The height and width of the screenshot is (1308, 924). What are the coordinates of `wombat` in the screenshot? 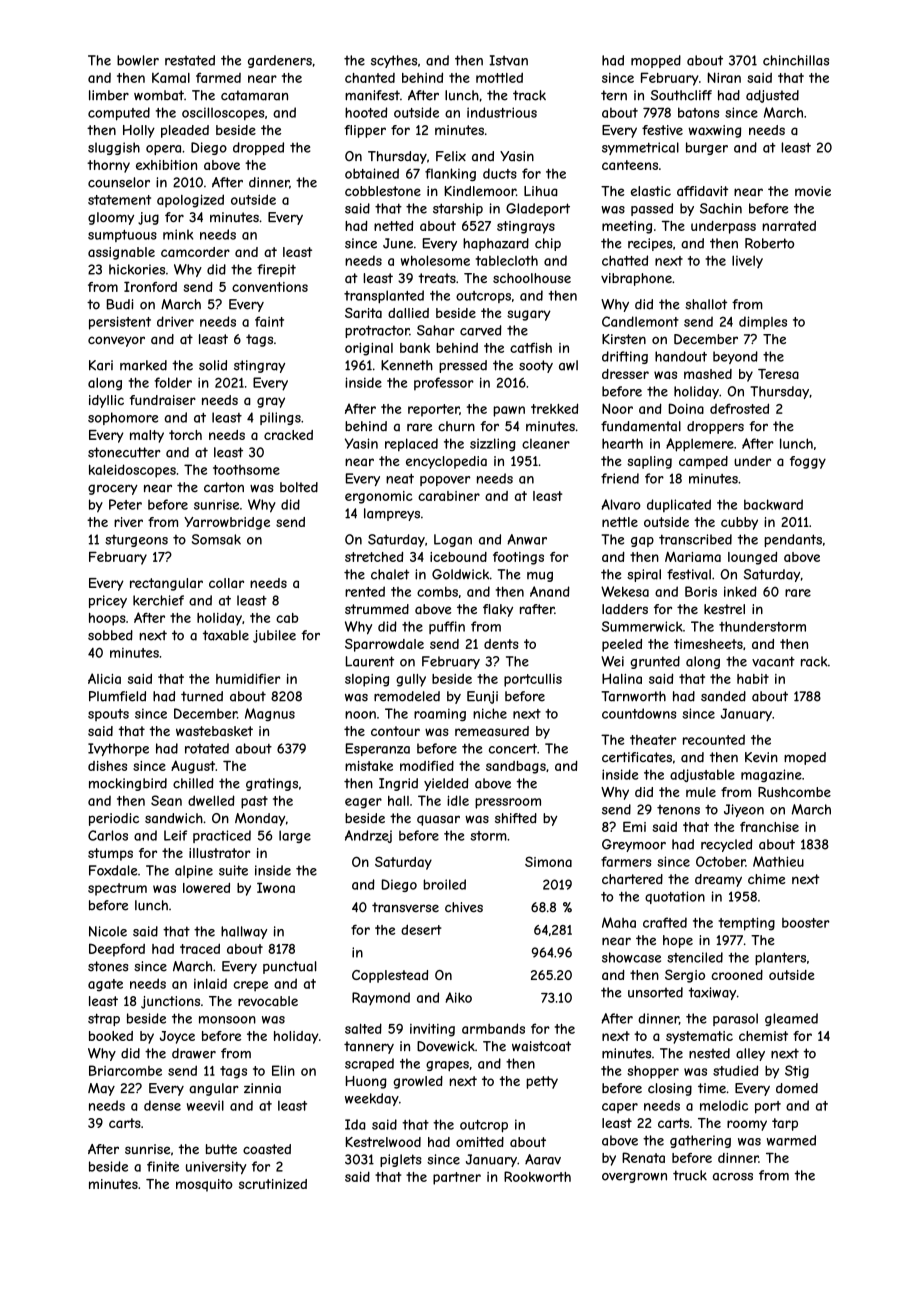 It's located at (159, 95).
